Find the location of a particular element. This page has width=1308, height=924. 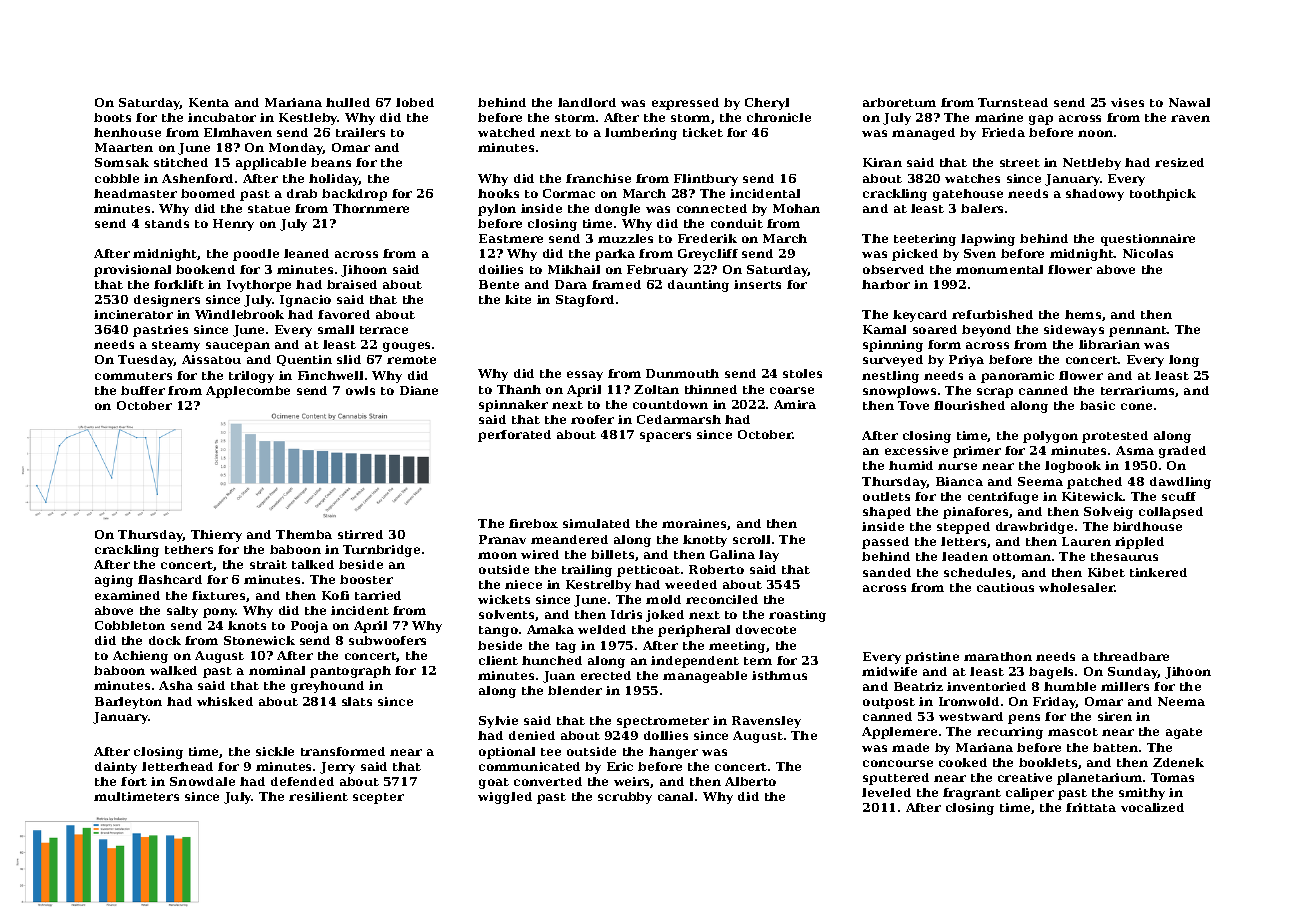

Jerry is located at coordinates (337, 768).
